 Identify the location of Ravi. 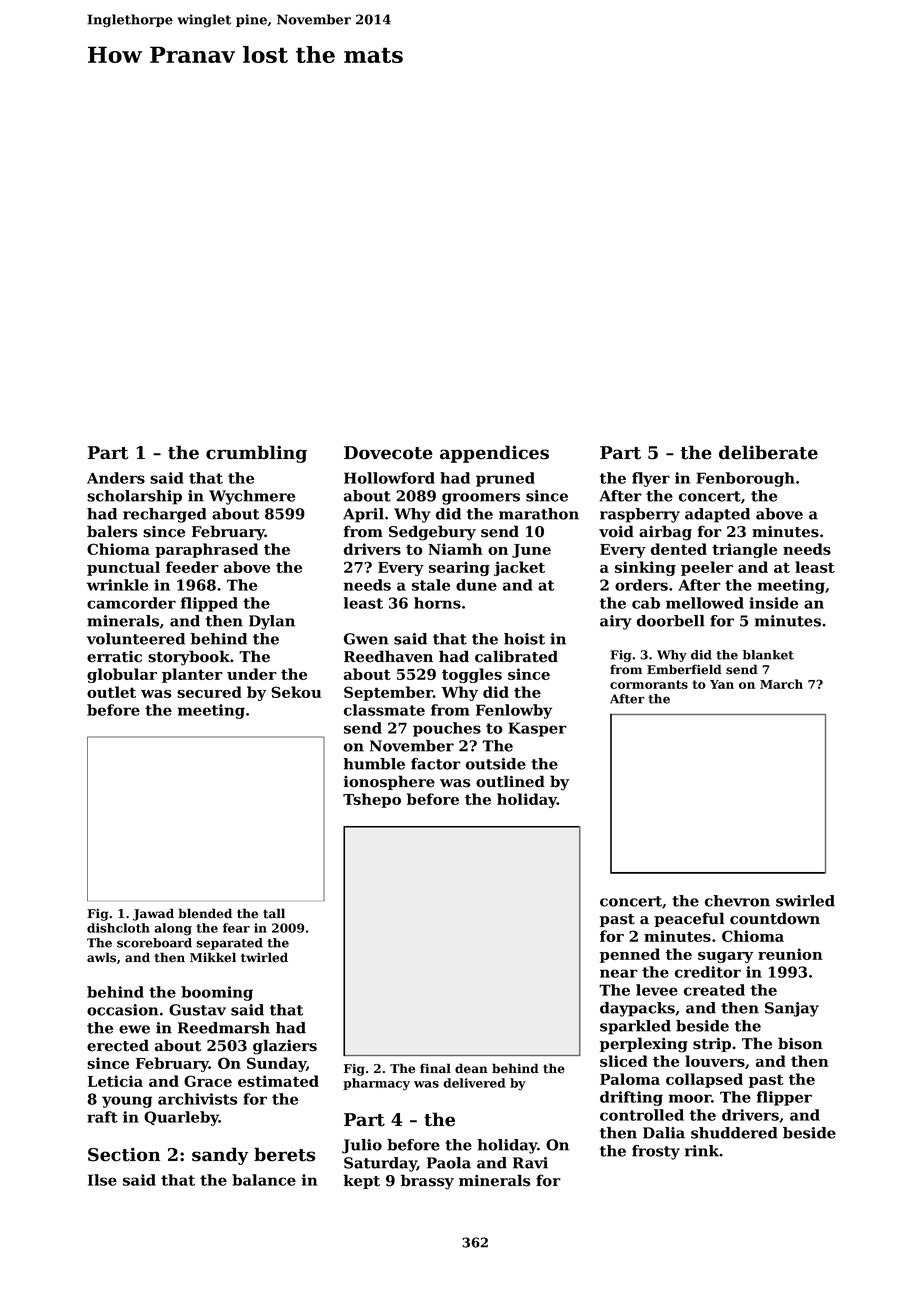
(530, 1163).
